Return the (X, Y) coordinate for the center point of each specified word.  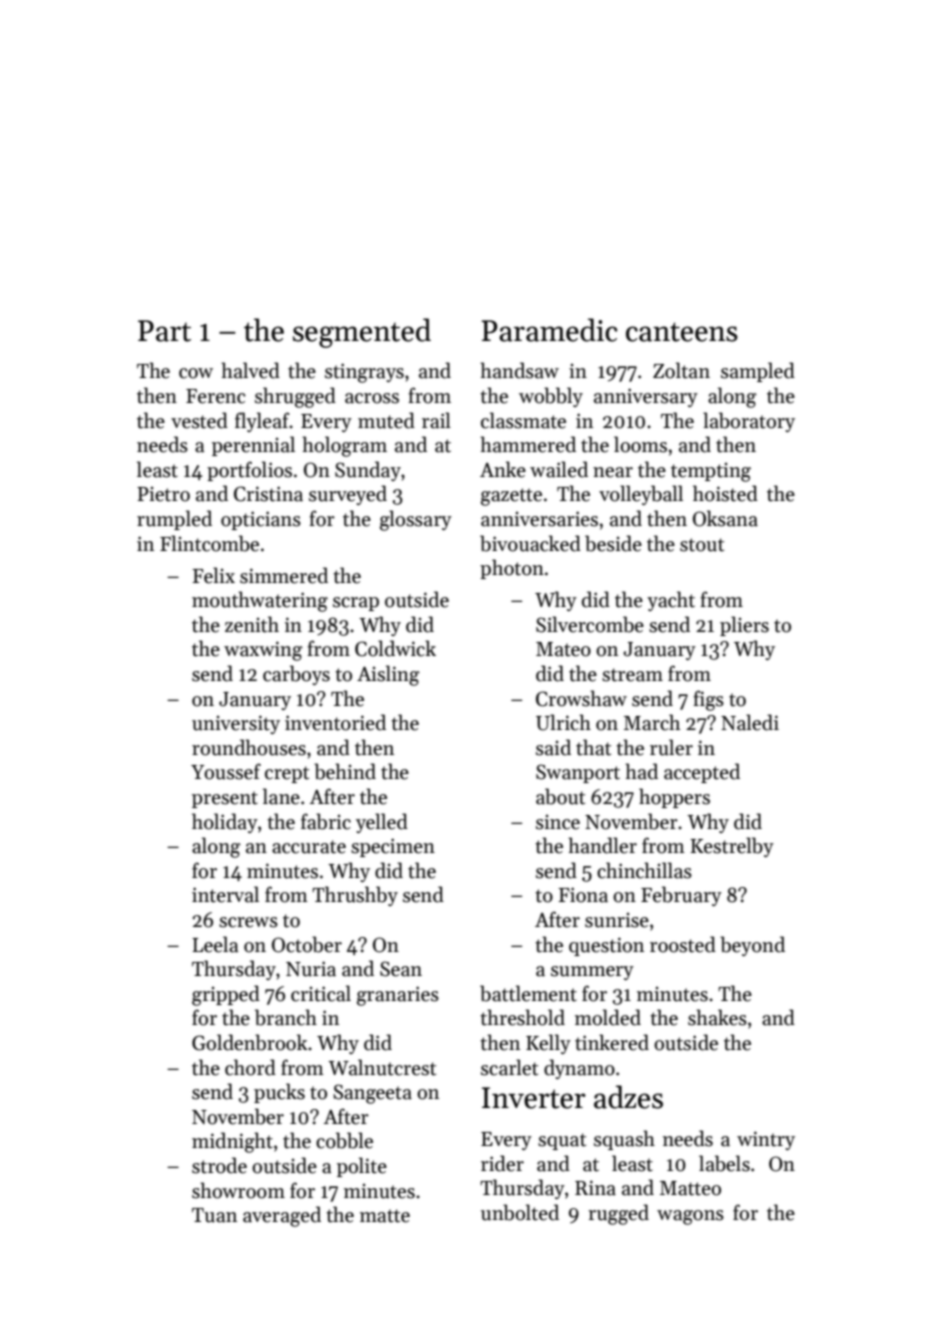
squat (562, 1141)
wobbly (551, 397)
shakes (717, 1017)
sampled (758, 372)
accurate (309, 847)
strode (219, 1165)
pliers (744, 626)
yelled (382, 823)
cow (196, 373)
